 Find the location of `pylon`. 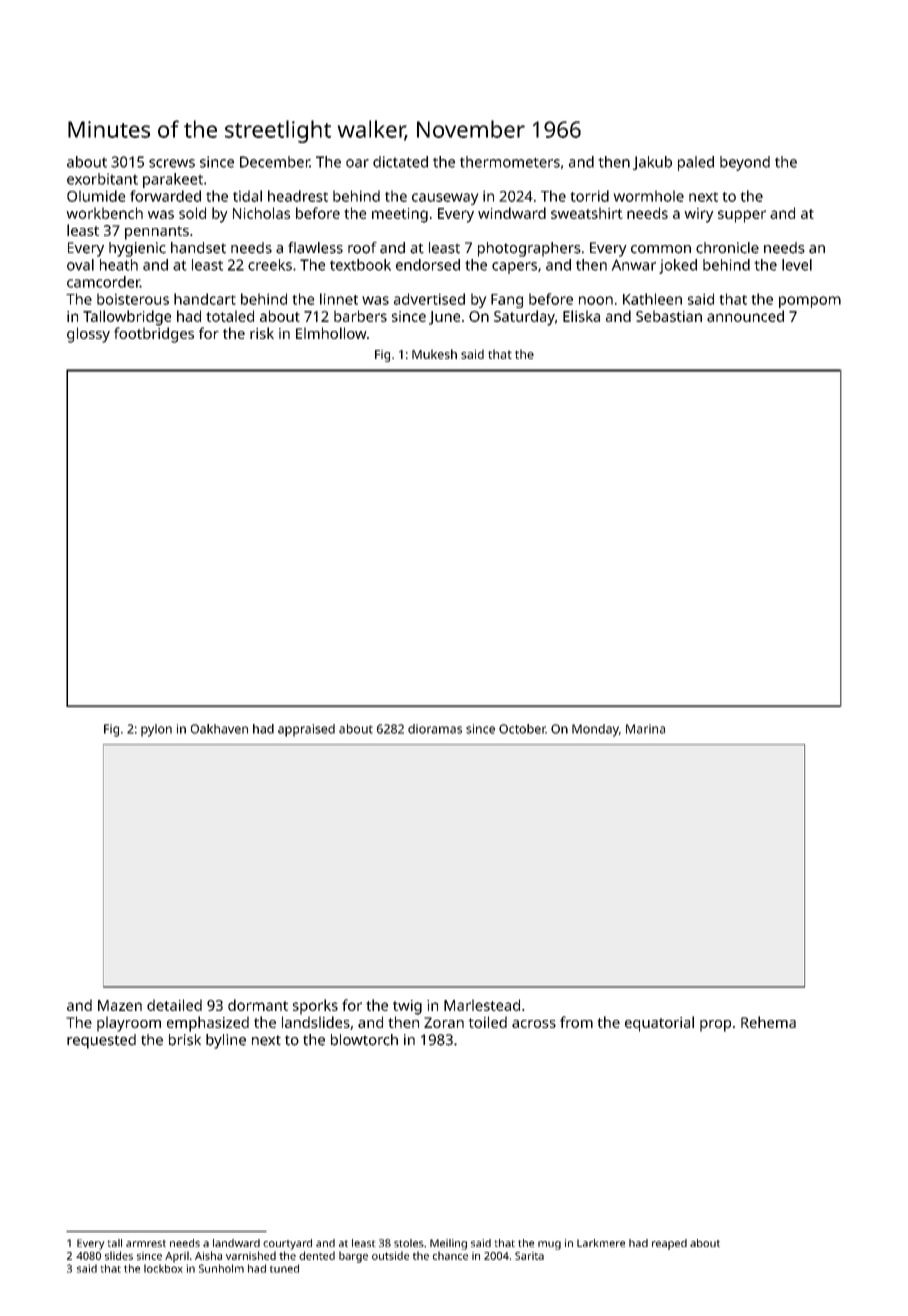

pylon is located at coordinates (156, 730).
